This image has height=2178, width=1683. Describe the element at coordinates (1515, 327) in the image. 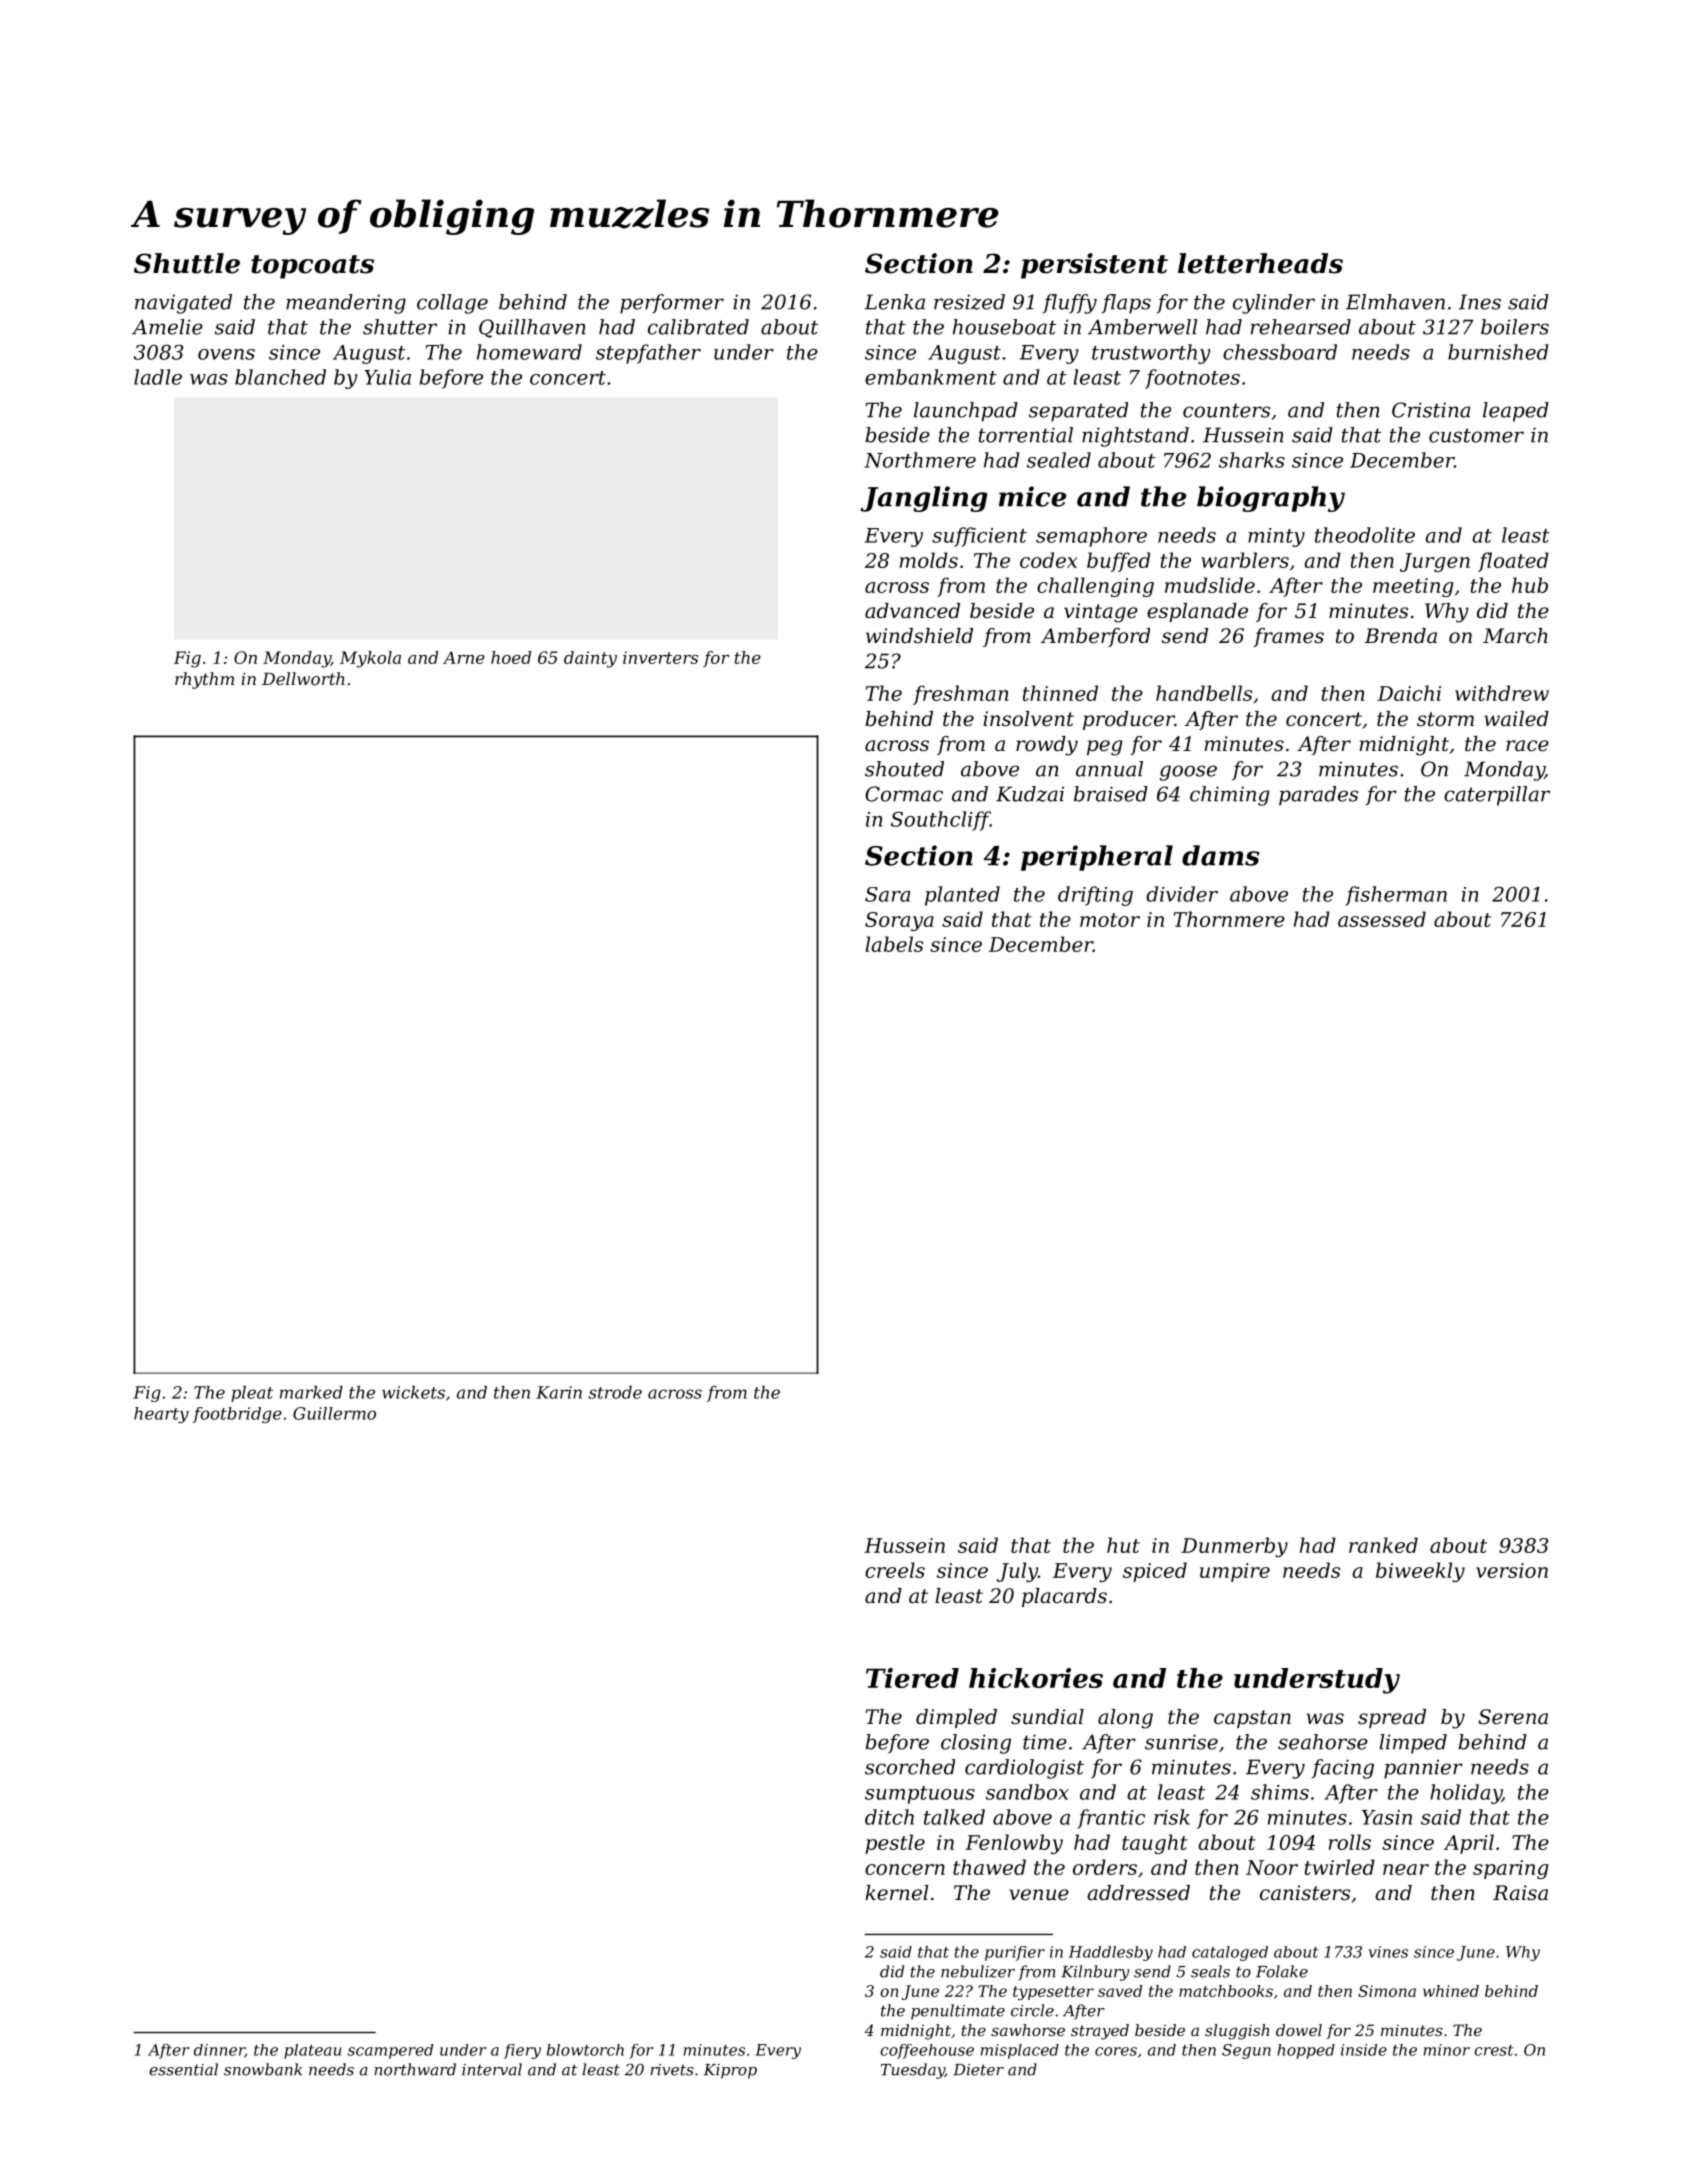

I see `boilers` at that location.
